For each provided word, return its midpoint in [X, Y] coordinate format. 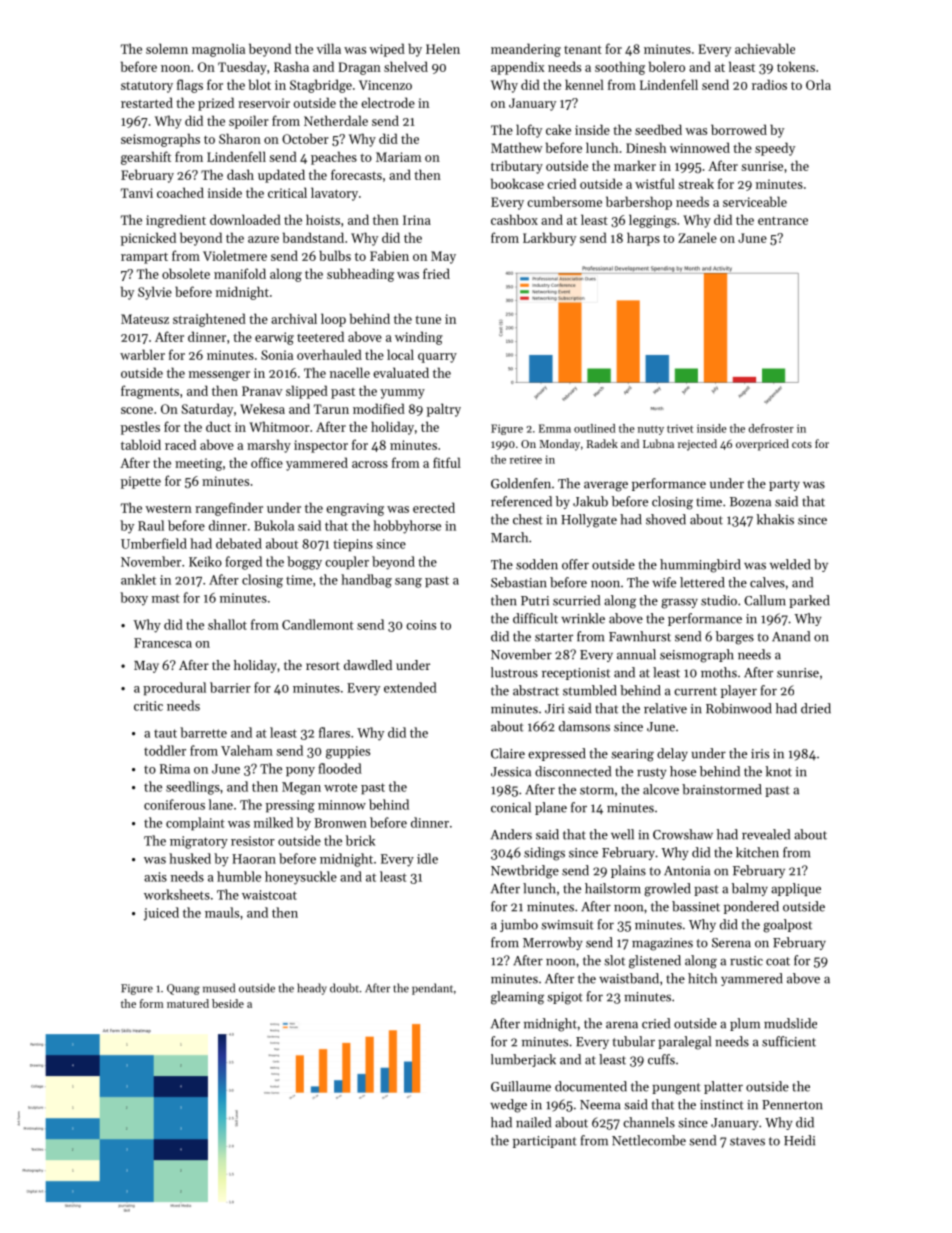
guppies [348, 752]
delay [672, 754]
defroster [771, 428]
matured [188, 1003]
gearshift [146, 158]
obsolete [186, 273]
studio [719, 600]
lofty [529, 131]
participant [545, 1142]
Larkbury [549, 239]
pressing [290, 806]
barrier [230, 687]
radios [769, 84]
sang [408, 583]
